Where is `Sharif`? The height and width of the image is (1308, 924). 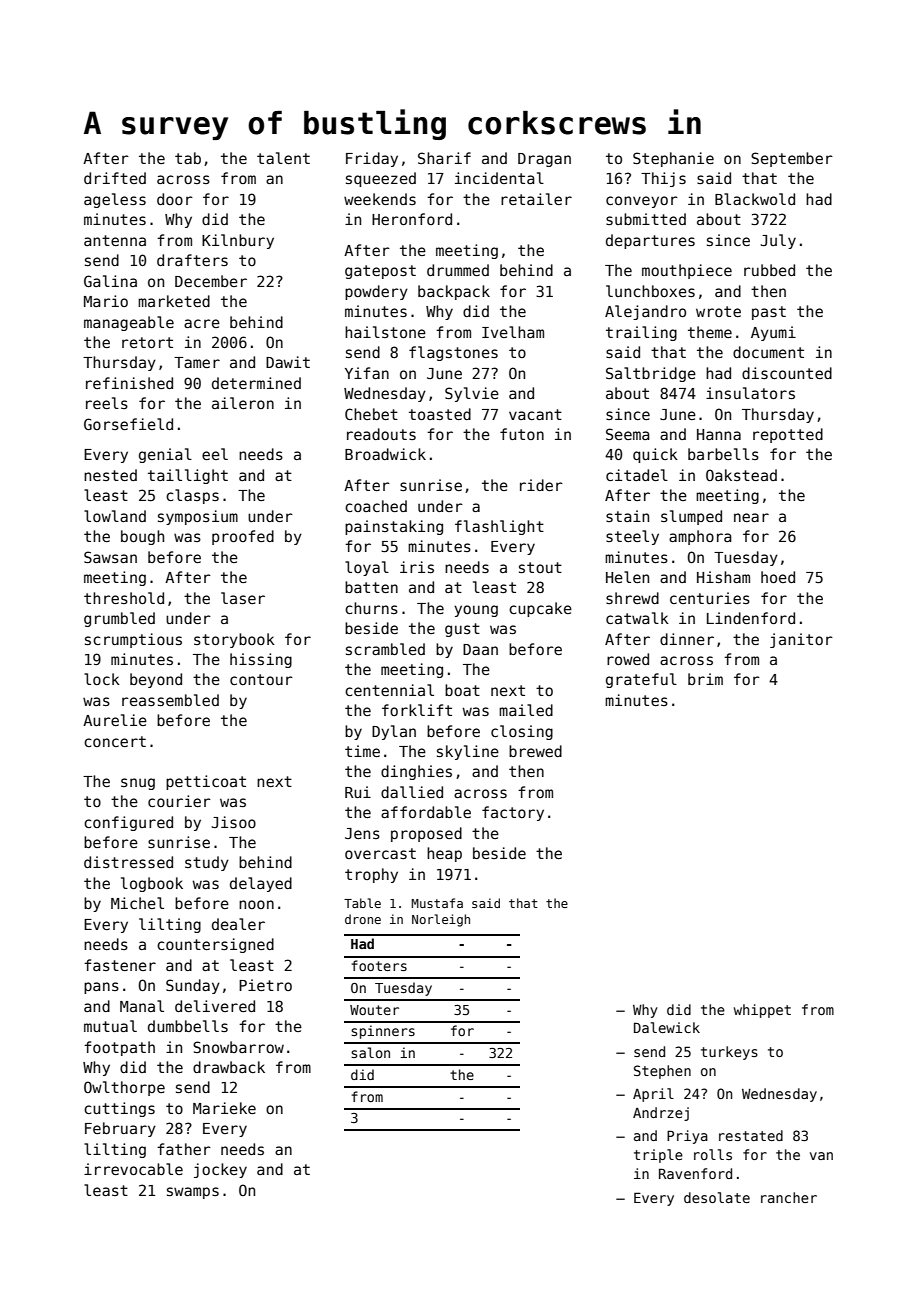 Sharif is located at coordinates (444, 158).
